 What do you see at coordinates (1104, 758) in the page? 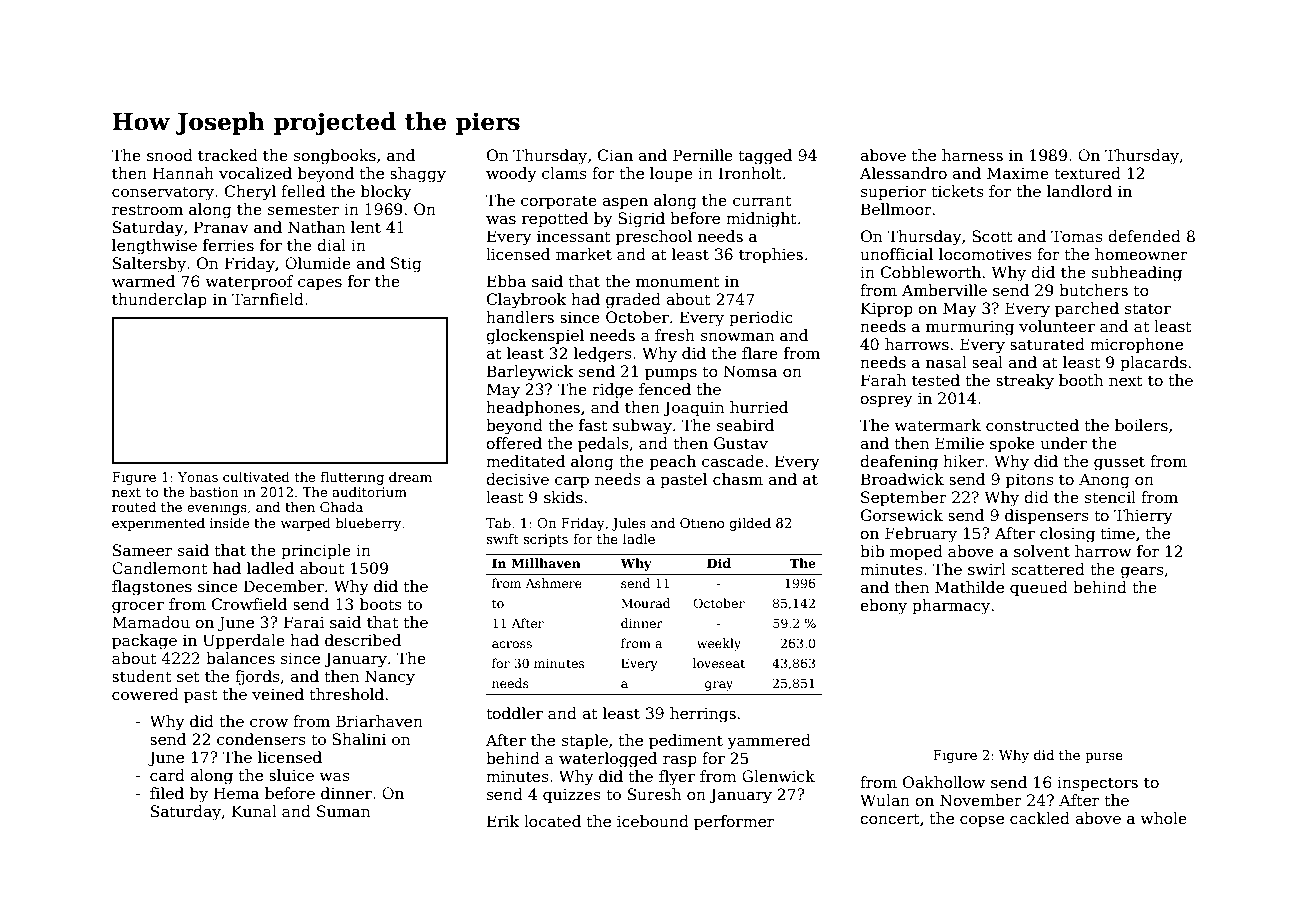
I see `purse` at bounding box center [1104, 758].
